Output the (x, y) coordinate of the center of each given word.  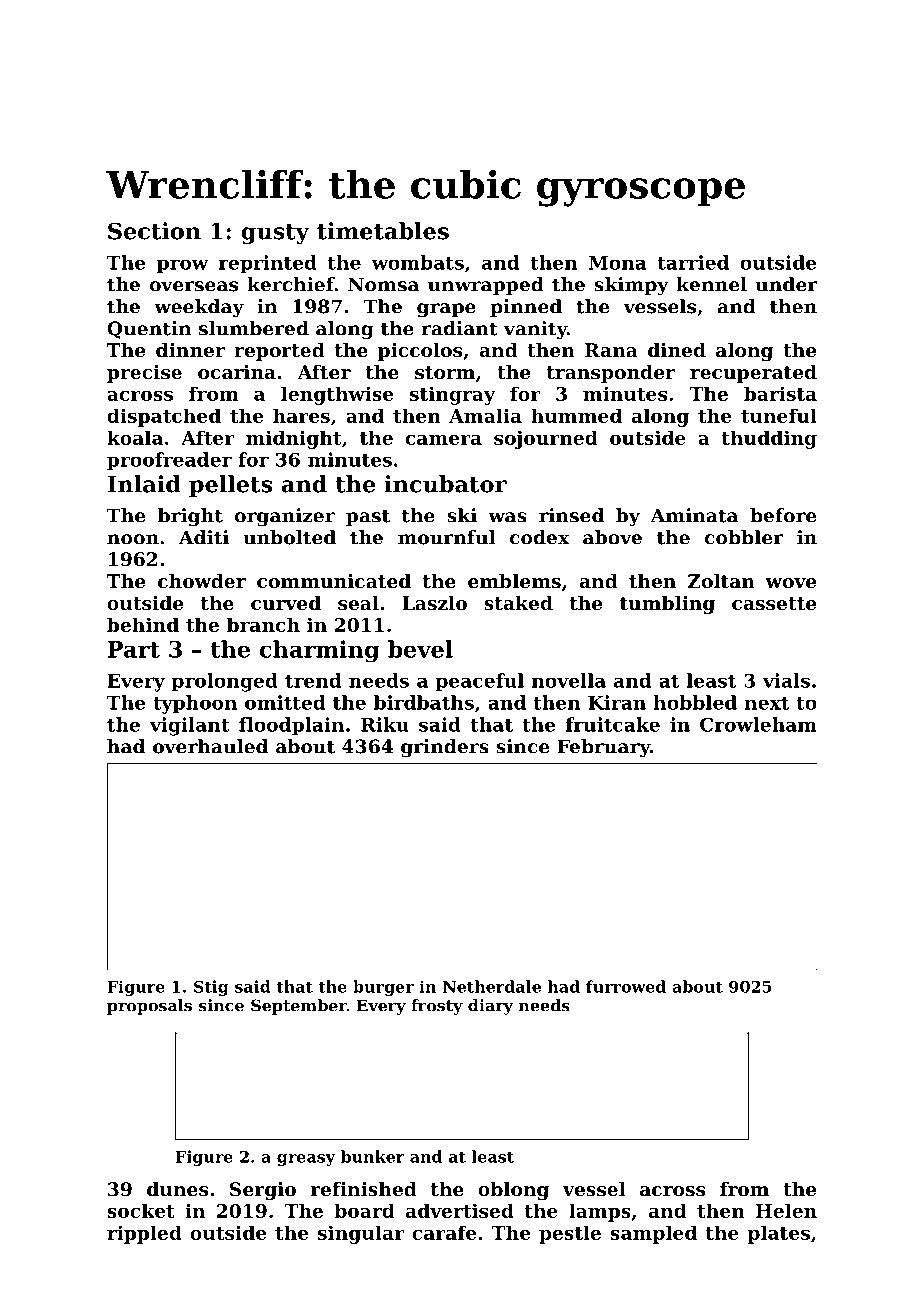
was (507, 517)
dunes (177, 1189)
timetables (383, 231)
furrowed (626, 986)
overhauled (210, 746)
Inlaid (144, 484)
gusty (275, 234)
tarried (693, 262)
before (783, 515)
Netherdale (492, 986)
